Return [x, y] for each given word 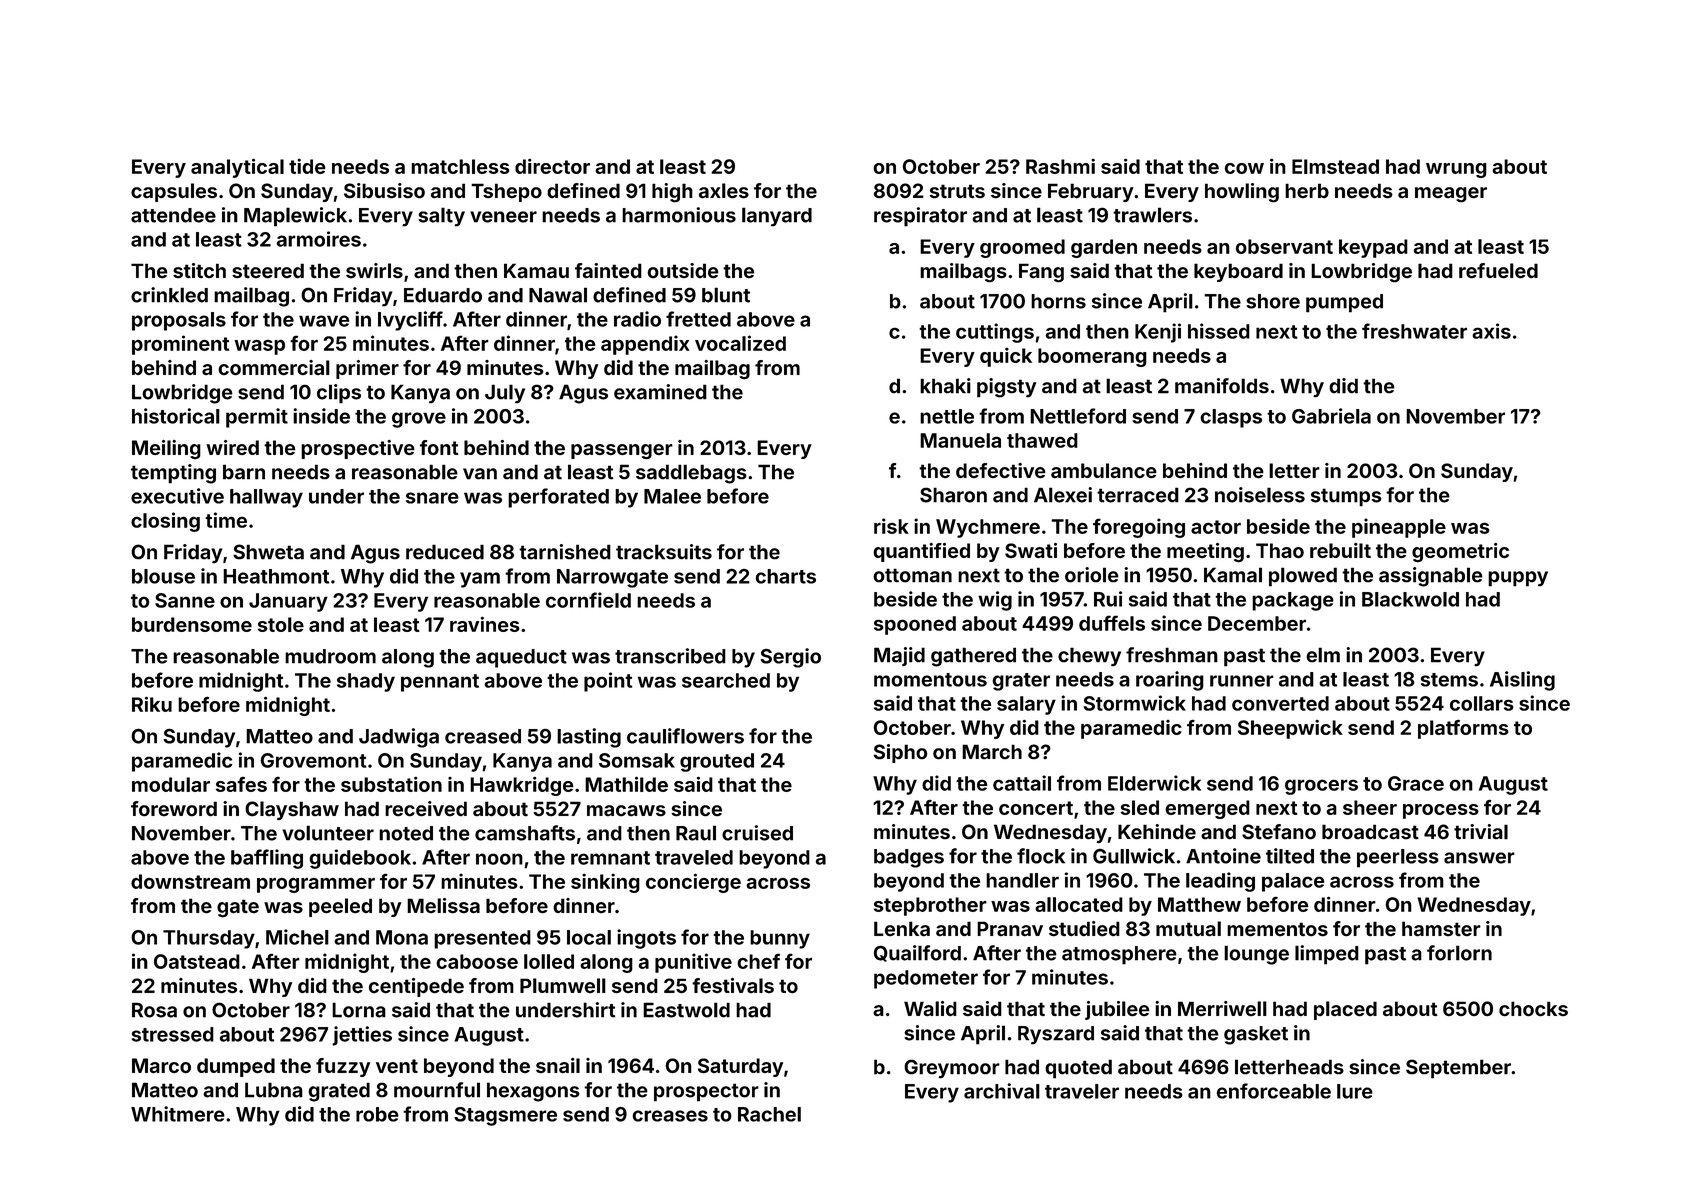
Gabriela [1331, 416]
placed [1345, 1010]
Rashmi [1060, 166]
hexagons [533, 1092]
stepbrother [930, 906]
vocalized [740, 343]
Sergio [791, 658]
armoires [319, 239]
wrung [1456, 170]
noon [499, 859]
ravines [485, 624]
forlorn [1459, 953]
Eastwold [686, 1010]
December [1257, 623]
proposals [179, 321]
